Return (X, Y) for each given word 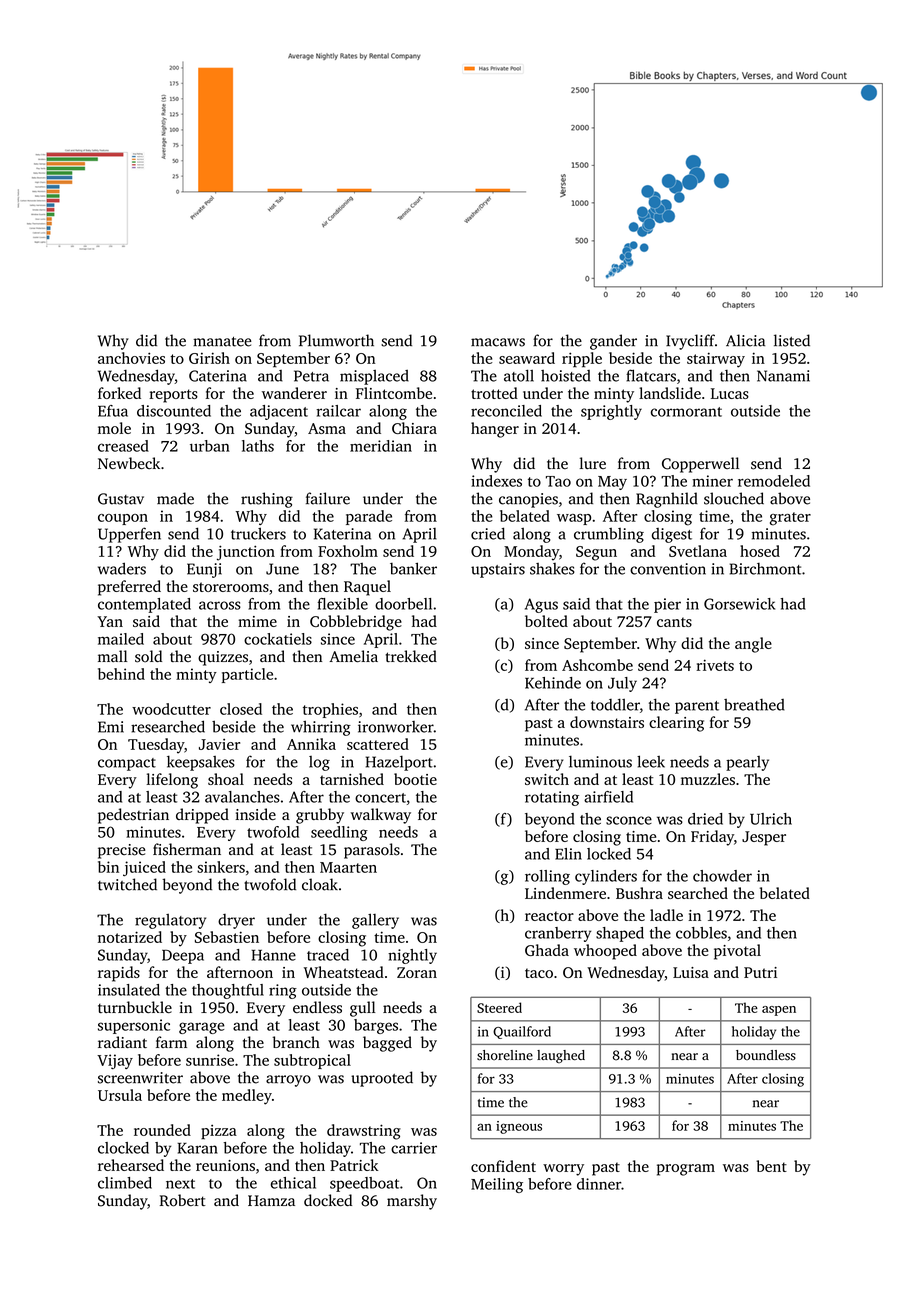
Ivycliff (690, 342)
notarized (130, 937)
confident (503, 1166)
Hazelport (399, 763)
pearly (747, 763)
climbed (125, 1183)
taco (539, 973)
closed (241, 709)
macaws (498, 342)
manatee (222, 342)
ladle (666, 915)
